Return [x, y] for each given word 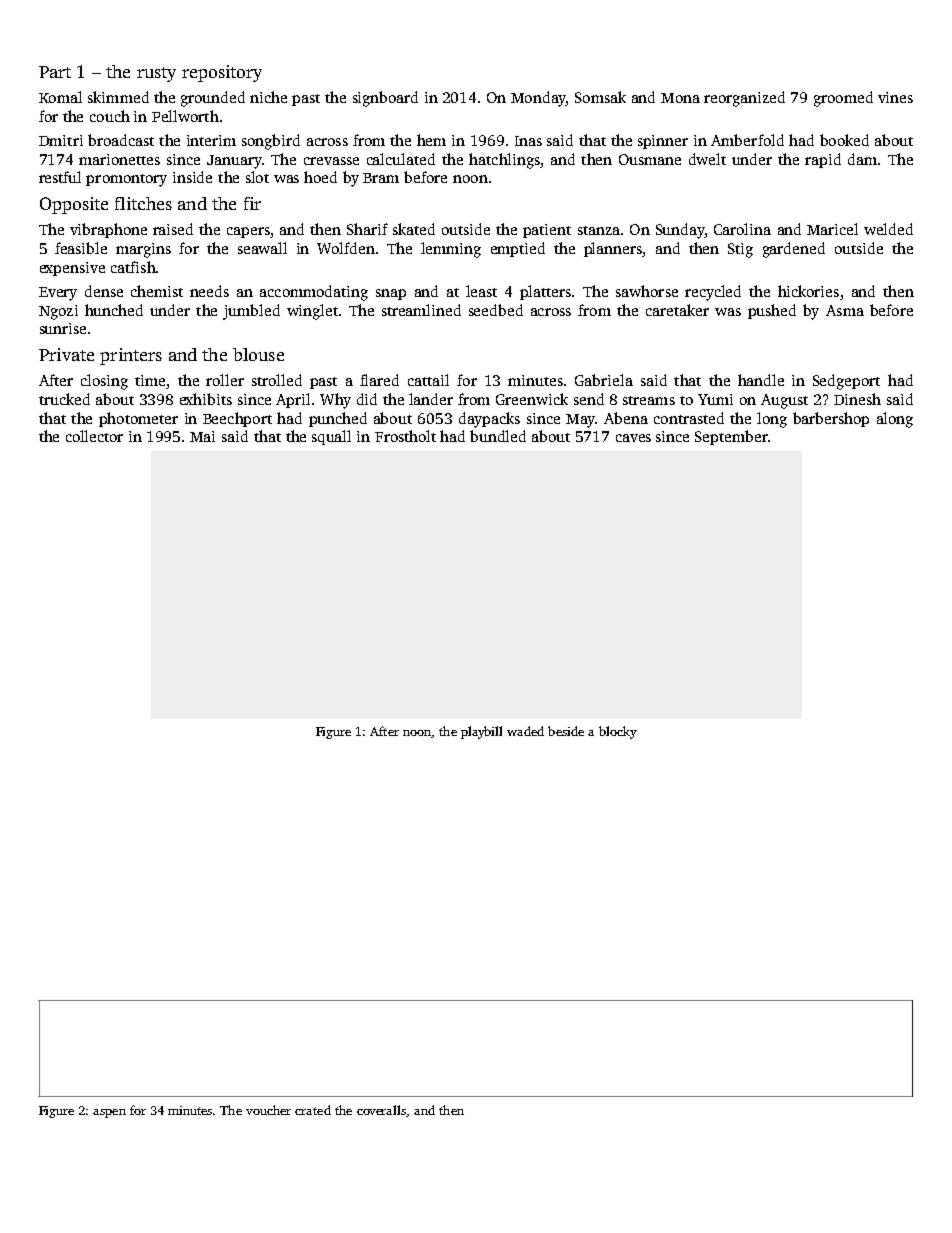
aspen [109, 1113]
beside [566, 731]
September [731, 437]
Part [55, 72]
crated [313, 1110]
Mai [202, 436]
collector [94, 436]
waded [525, 731]
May [580, 421]
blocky [618, 732]
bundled [498, 436]
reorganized [744, 99]
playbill [481, 732]
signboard [385, 99]
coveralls [382, 1111]
